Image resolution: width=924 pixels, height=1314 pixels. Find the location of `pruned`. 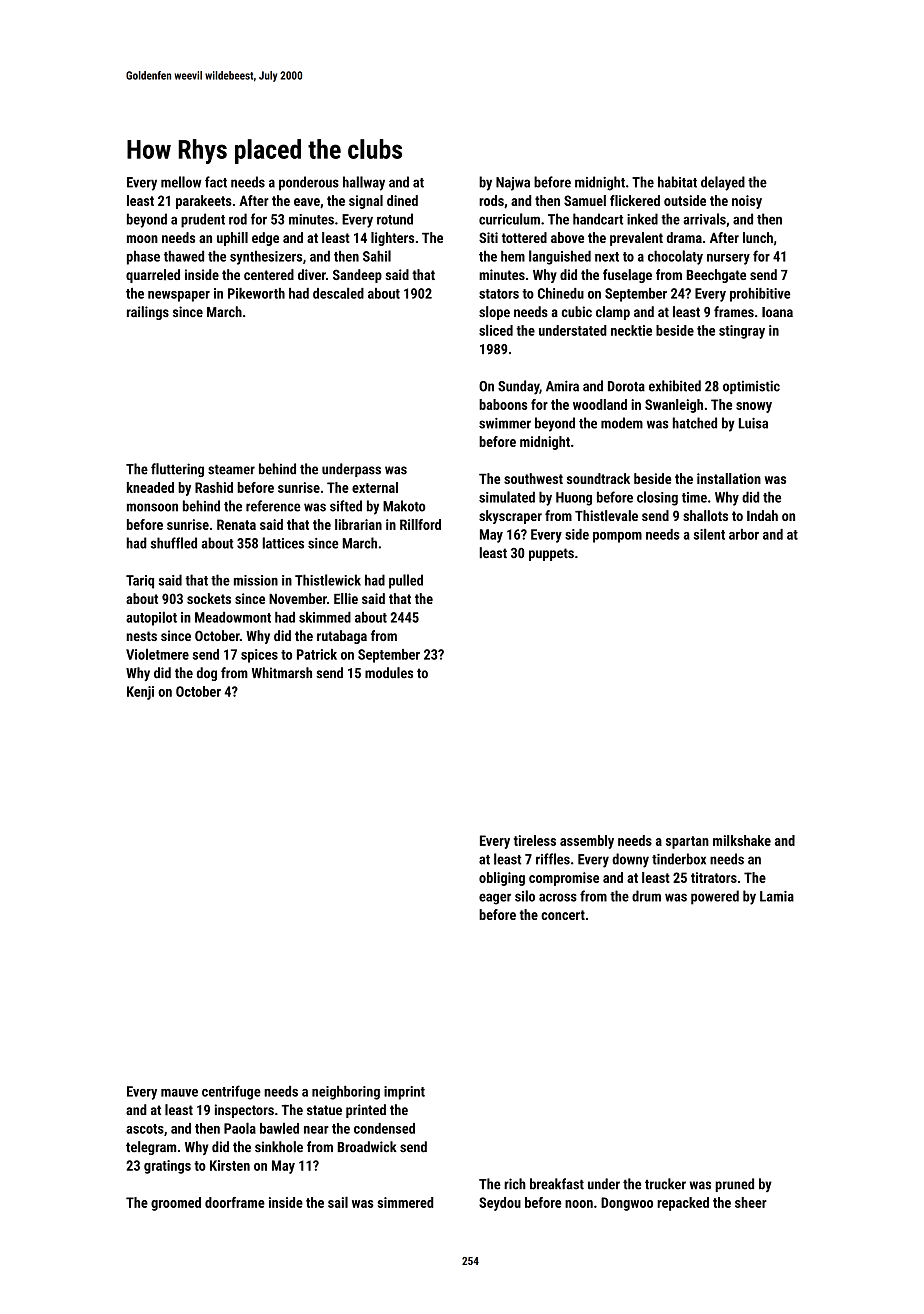

pruned is located at coordinates (734, 1185).
